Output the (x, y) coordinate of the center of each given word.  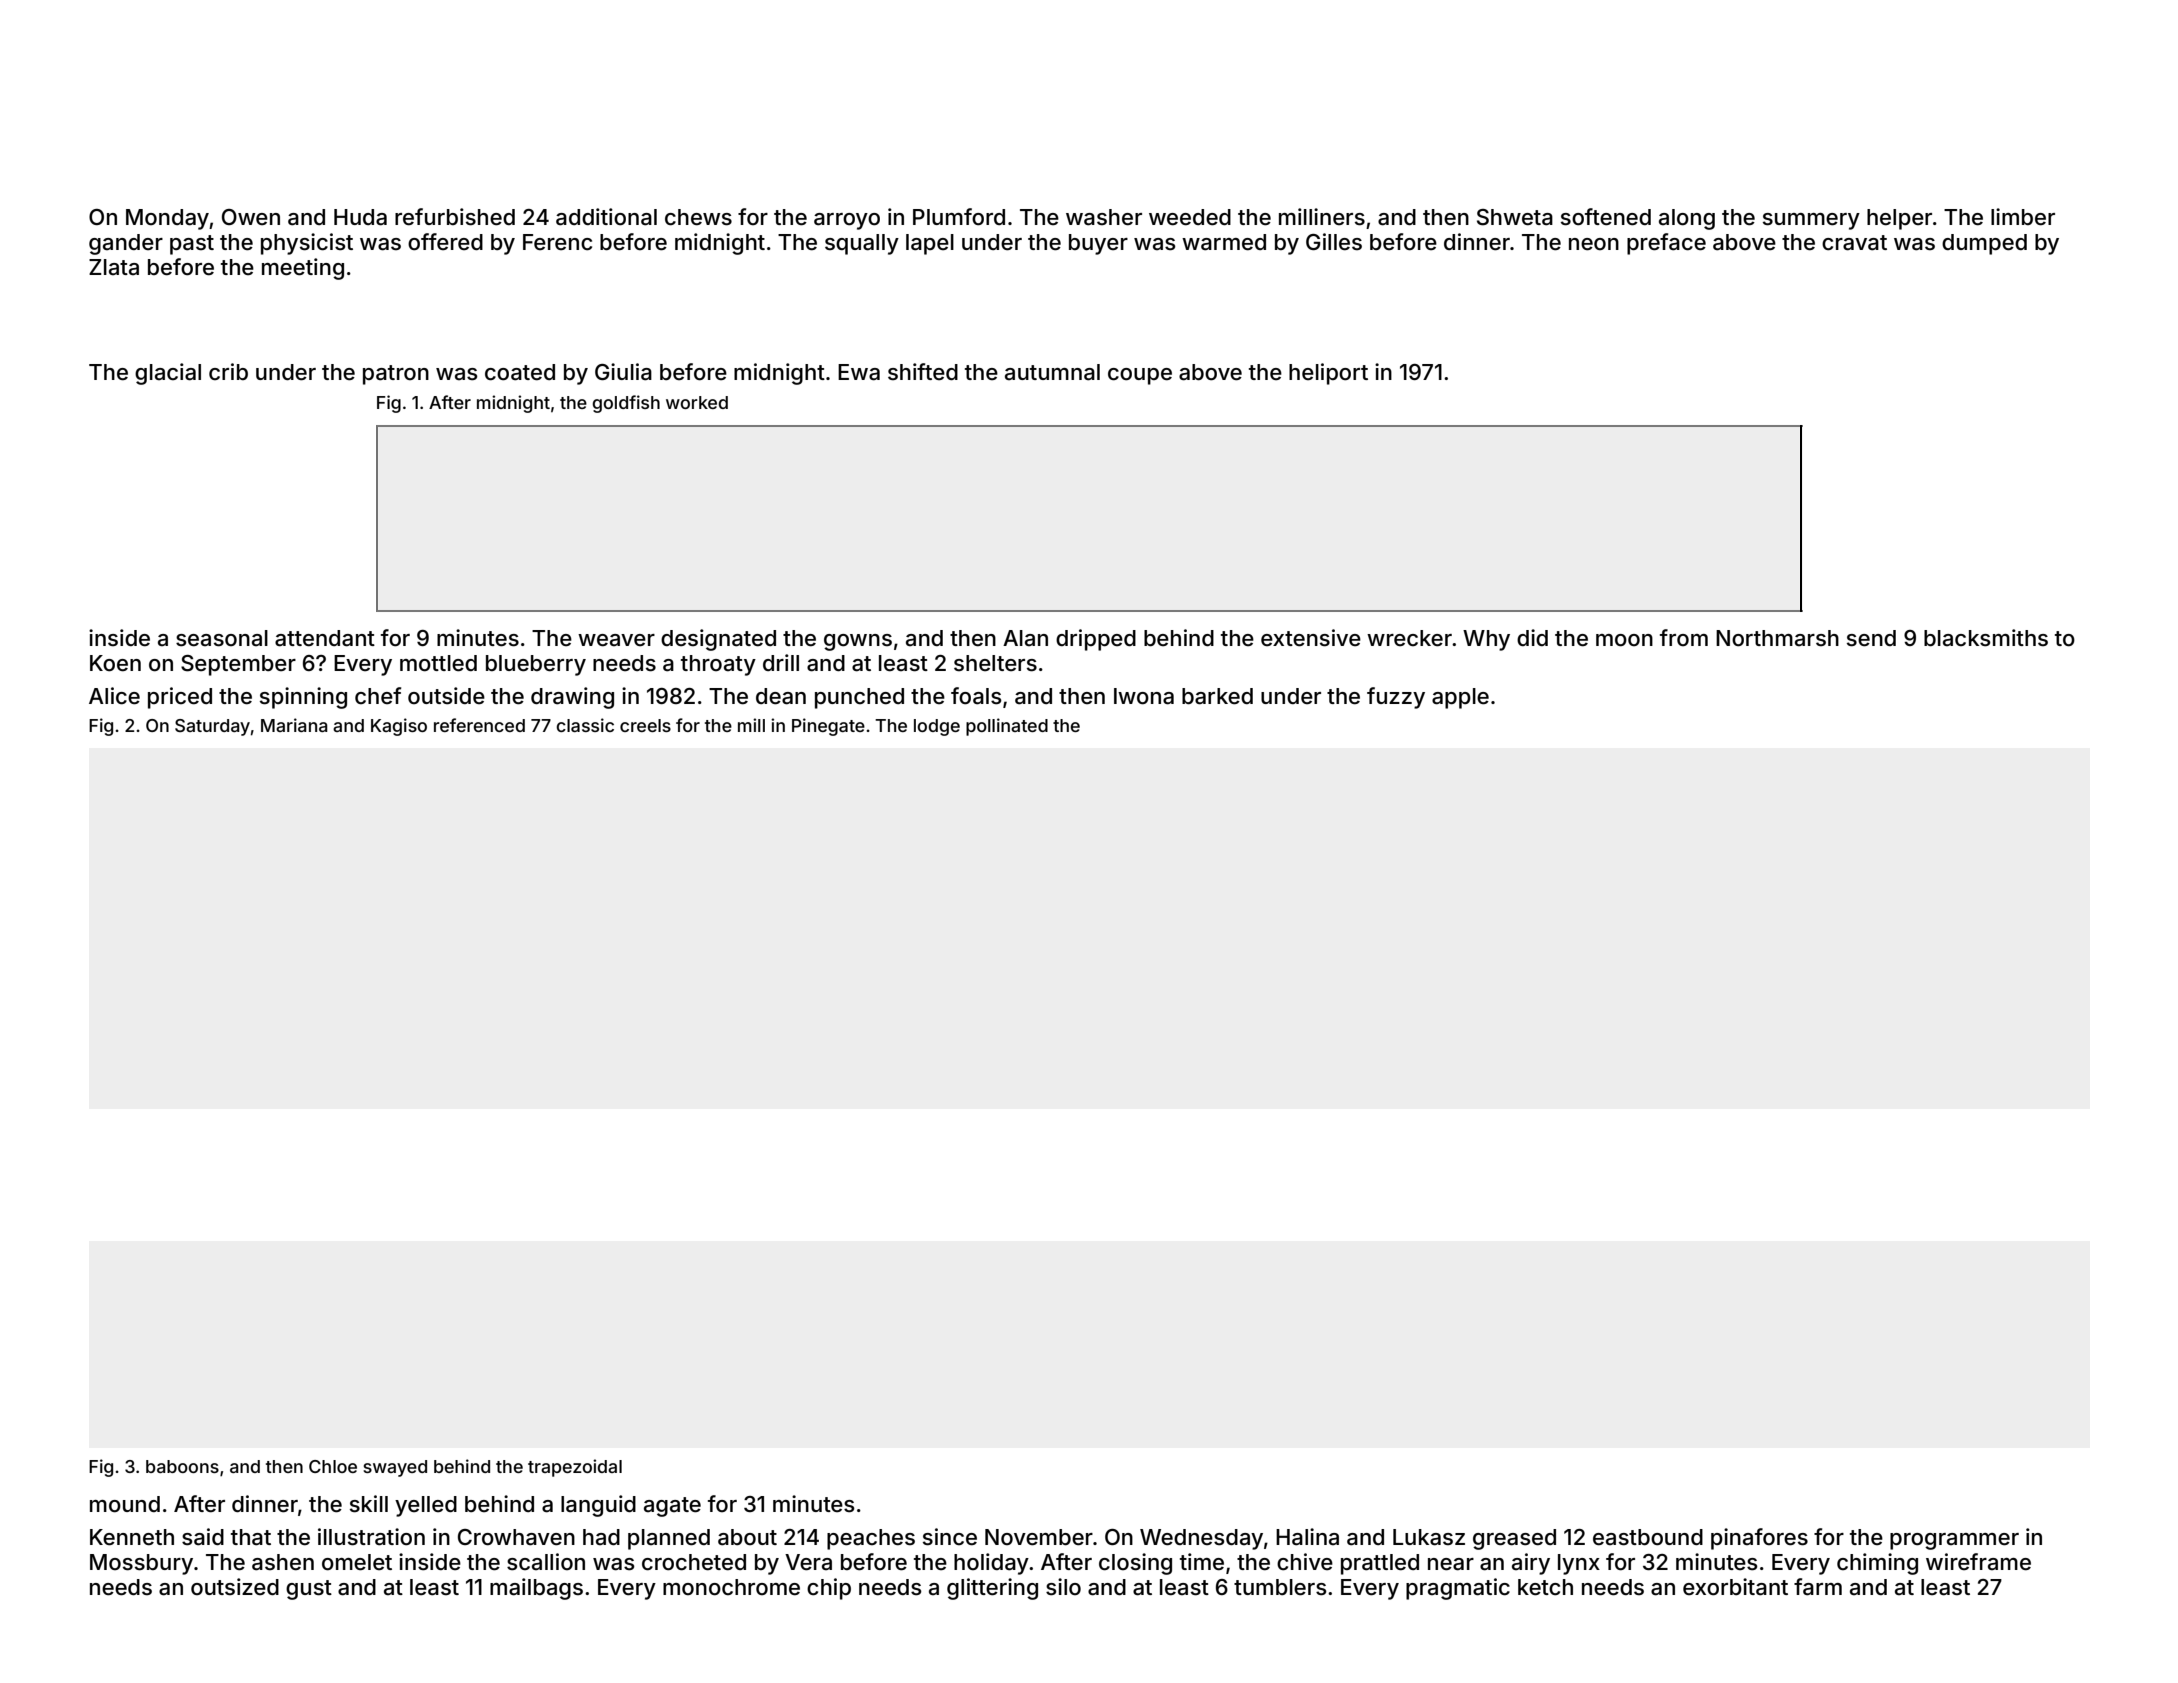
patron (396, 375)
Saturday (212, 727)
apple (1460, 698)
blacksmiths (1986, 638)
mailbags (536, 1589)
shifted (923, 371)
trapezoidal (575, 1468)
